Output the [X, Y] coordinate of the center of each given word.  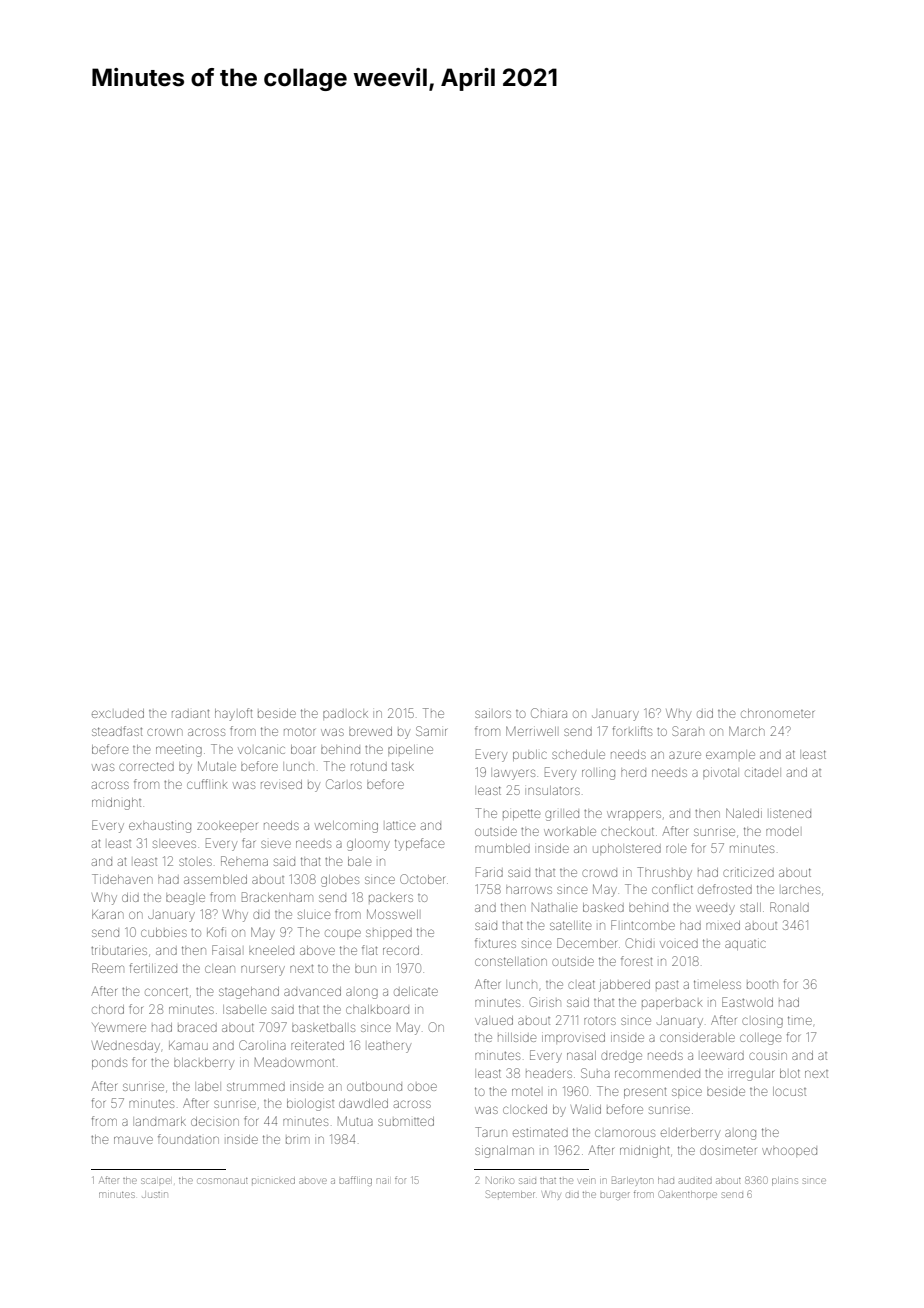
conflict [672, 889]
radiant [190, 714]
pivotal [720, 772]
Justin [154, 1195]
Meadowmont [294, 1062]
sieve [276, 844]
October [422, 879]
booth [762, 985]
